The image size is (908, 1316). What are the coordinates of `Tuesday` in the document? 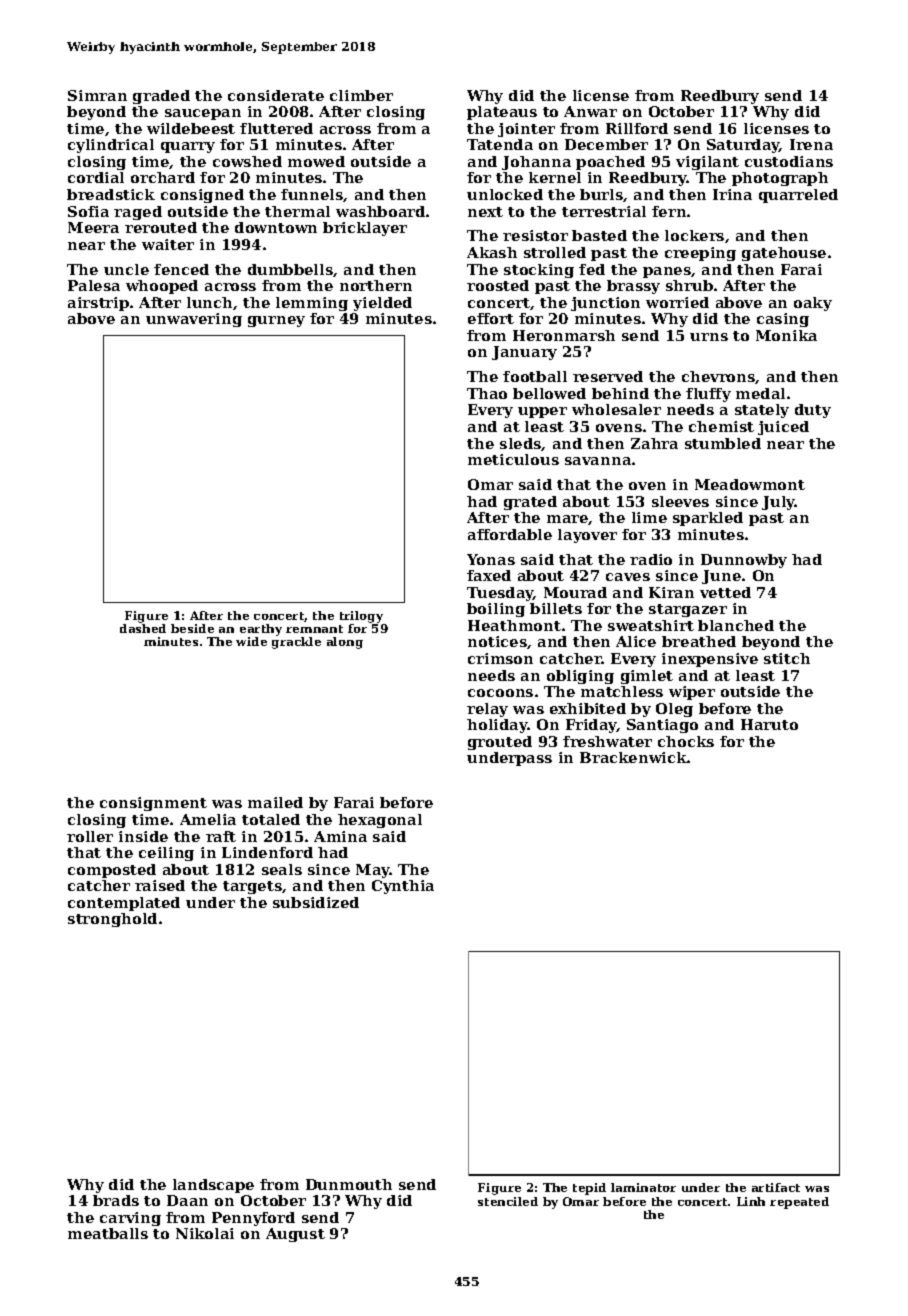 It's located at (500, 594).
